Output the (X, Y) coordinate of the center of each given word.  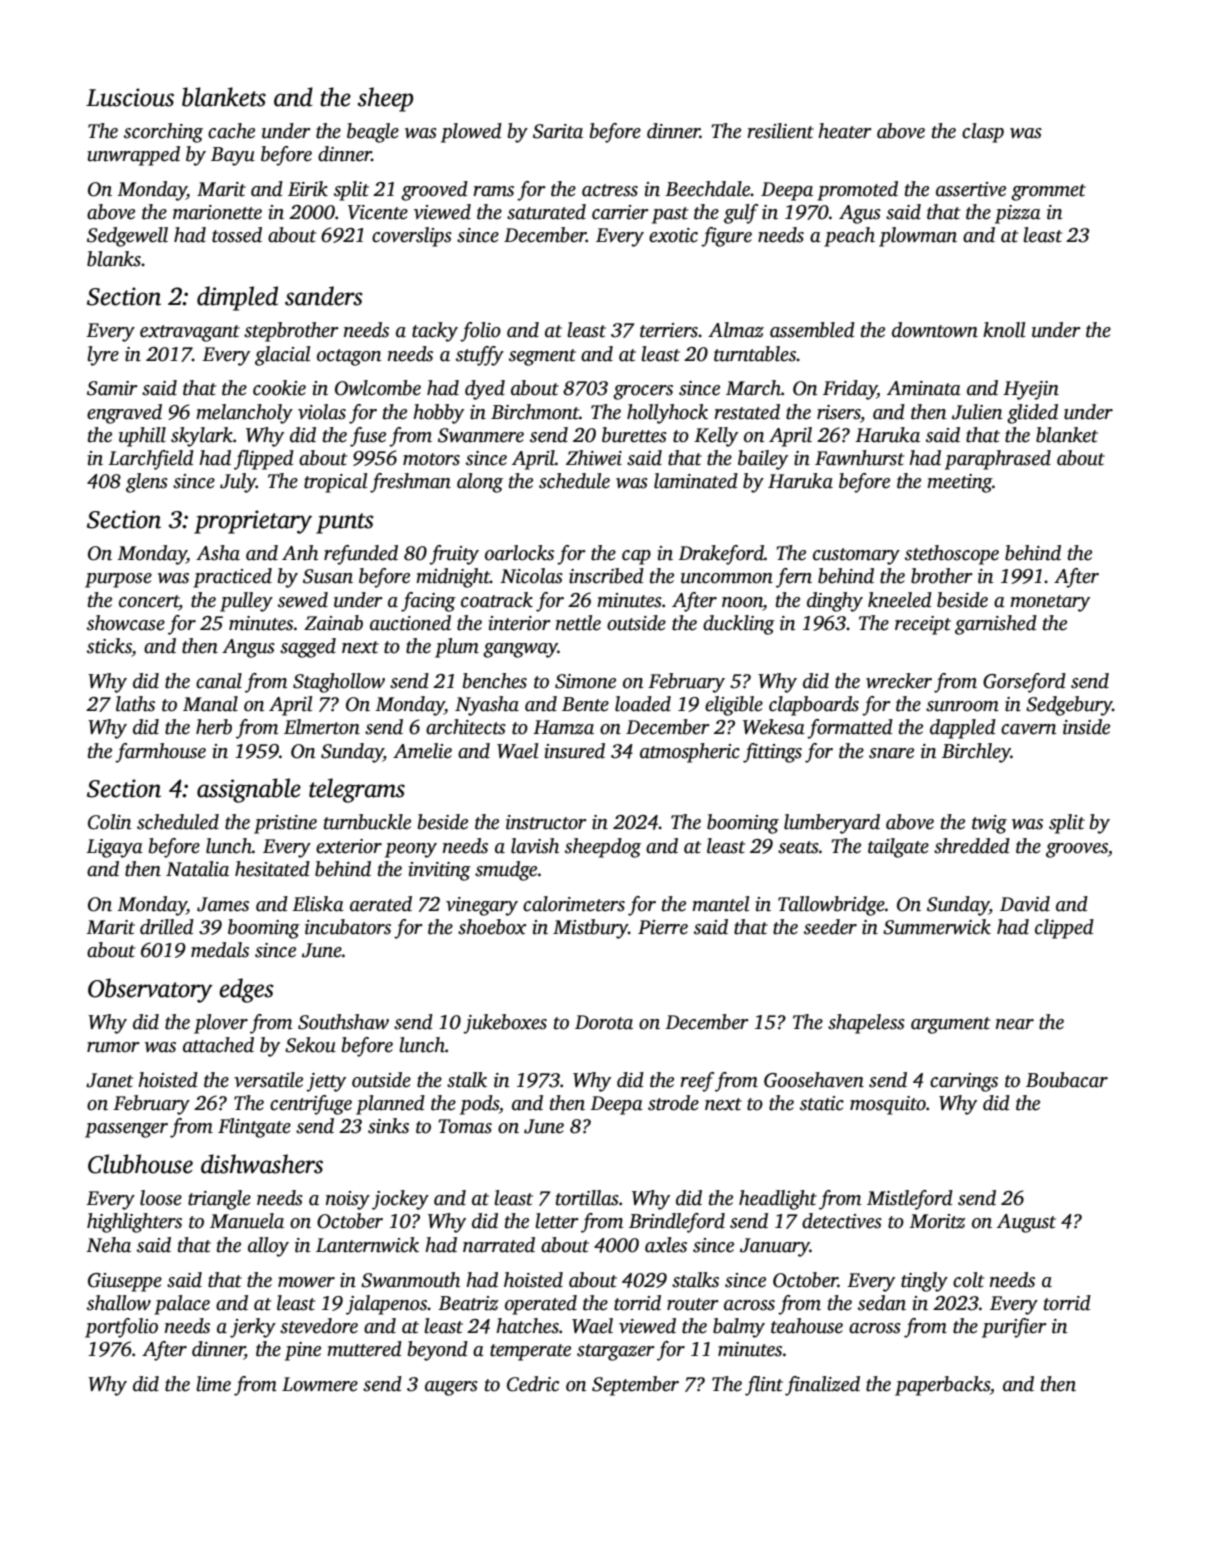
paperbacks (942, 1386)
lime (213, 1384)
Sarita (558, 131)
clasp (983, 133)
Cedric (533, 1384)
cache (231, 131)
